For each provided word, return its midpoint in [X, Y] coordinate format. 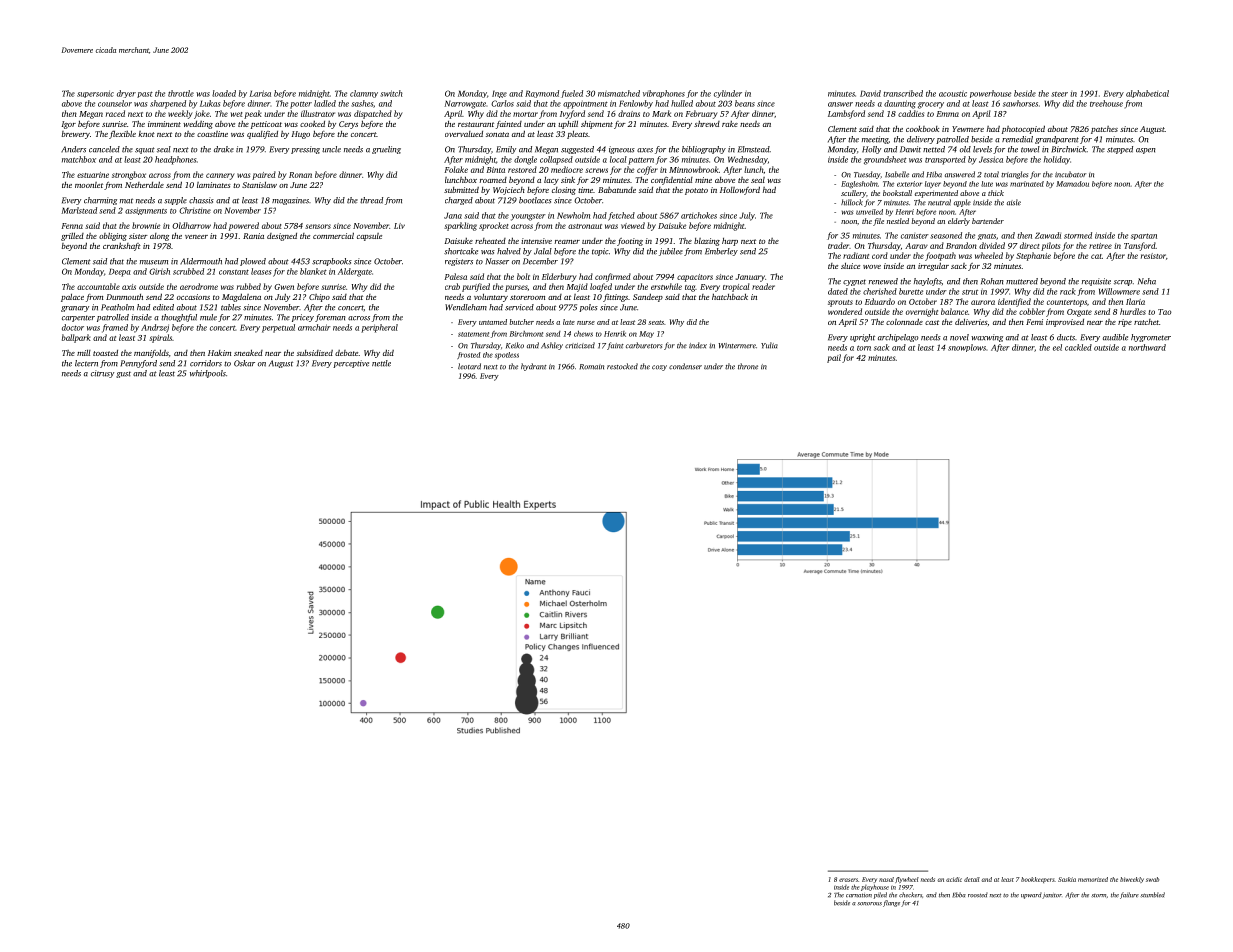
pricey [303, 318]
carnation [859, 895]
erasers [848, 880]
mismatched [619, 93]
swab [1152, 879]
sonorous [869, 904]
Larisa [260, 93]
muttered [1022, 281]
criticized [580, 345]
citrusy [102, 374]
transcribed [903, 93]
